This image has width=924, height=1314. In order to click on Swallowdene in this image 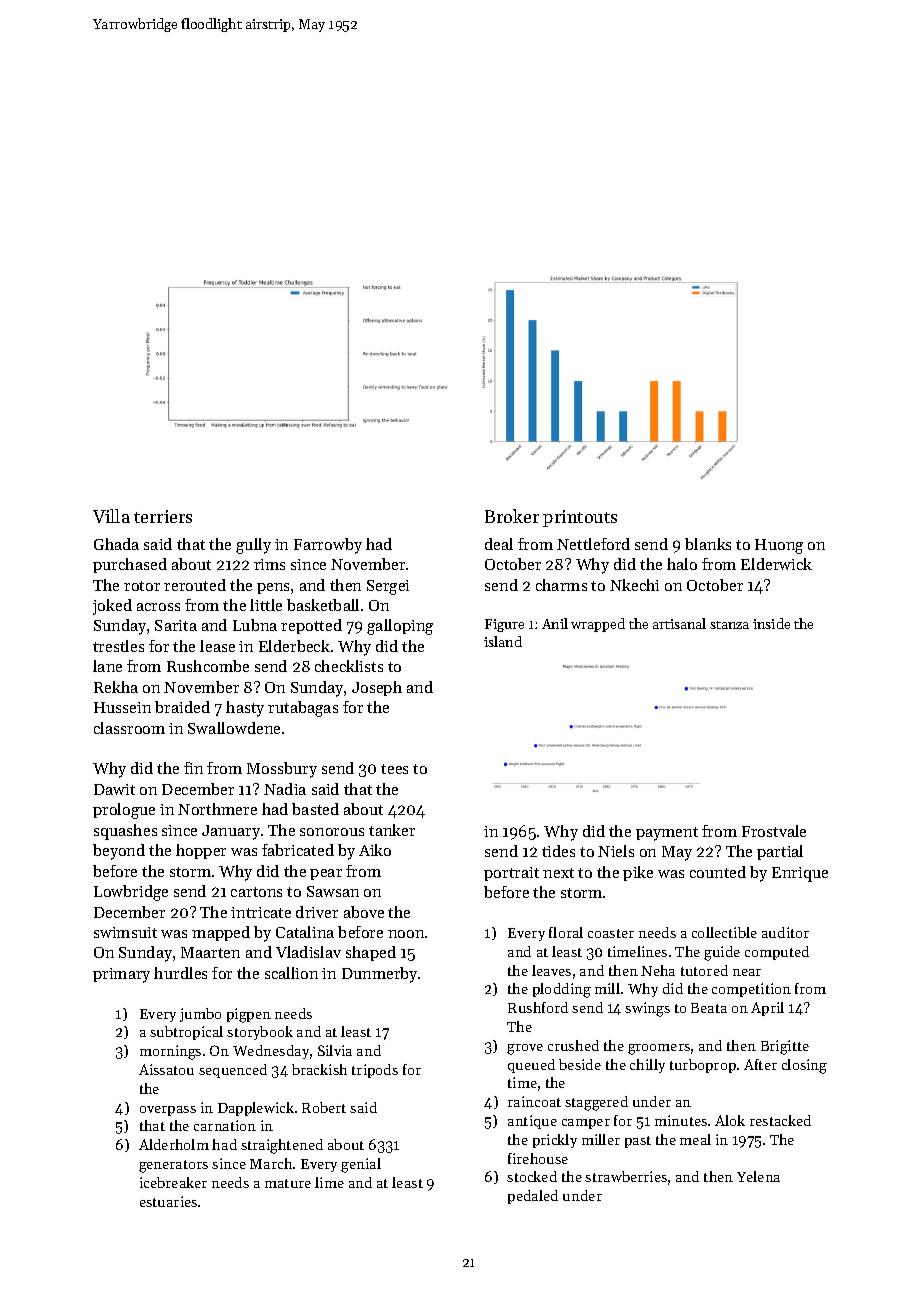, I will do `click(234, 728)`.
